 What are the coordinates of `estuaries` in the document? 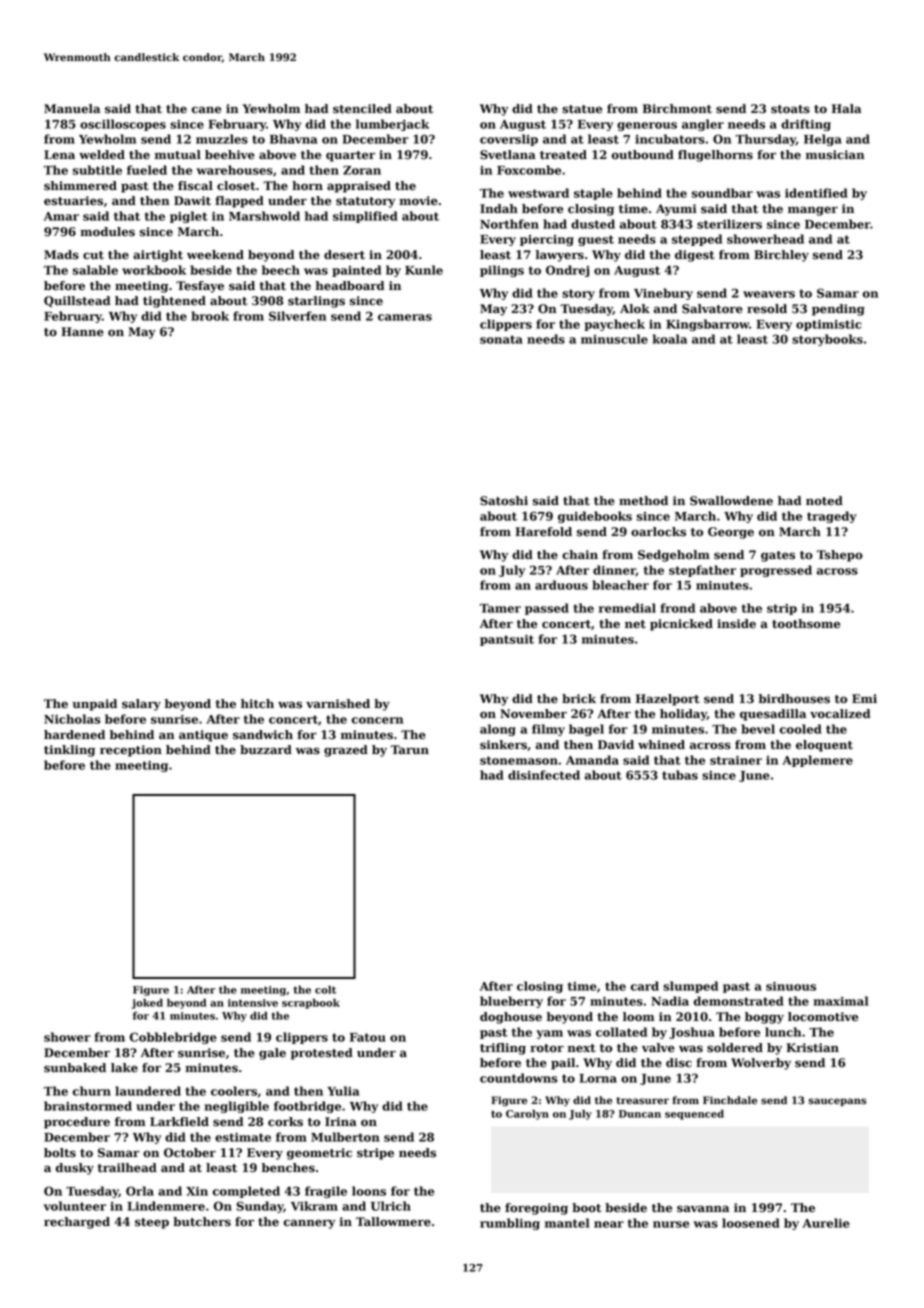 It's located at (73, 201).
